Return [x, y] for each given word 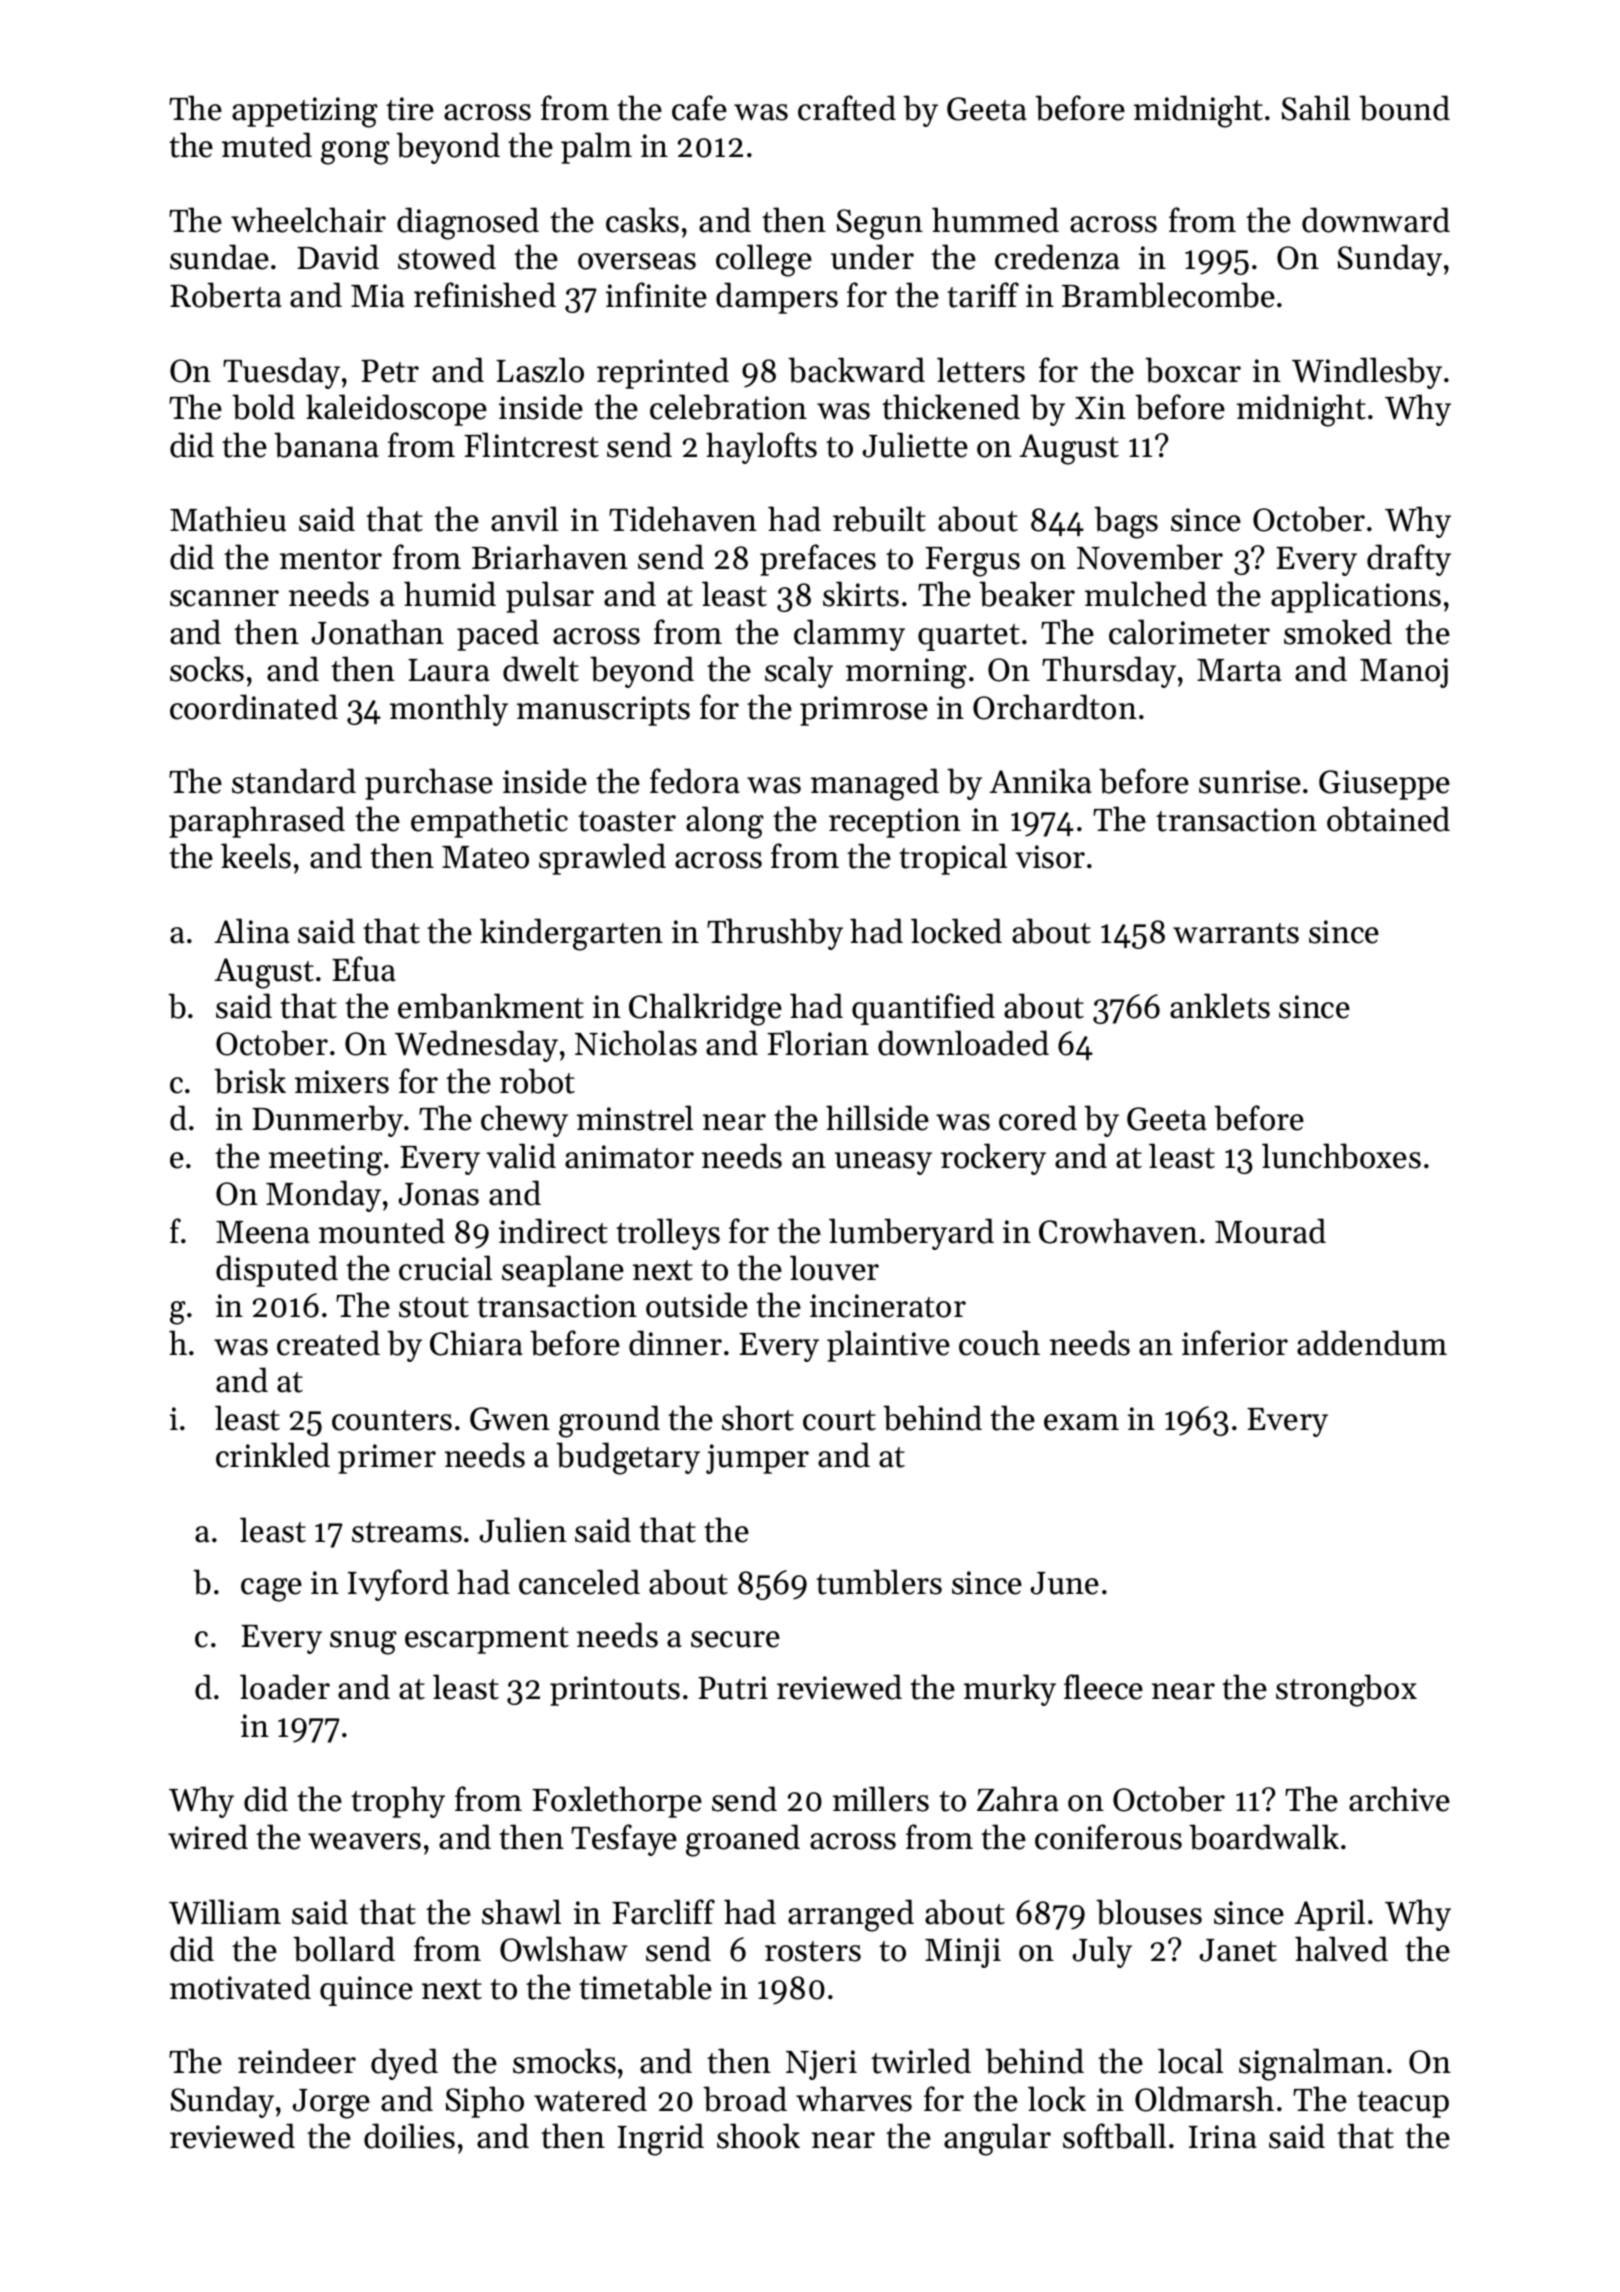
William [225, 1912]
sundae [219, 257]
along [725, 822]
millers [881, 1799]
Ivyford [398, 1585]
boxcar [1193, 370]
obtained [1388, 819]
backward [856, 370]
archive [1399, 1799]
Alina [252, 931]
